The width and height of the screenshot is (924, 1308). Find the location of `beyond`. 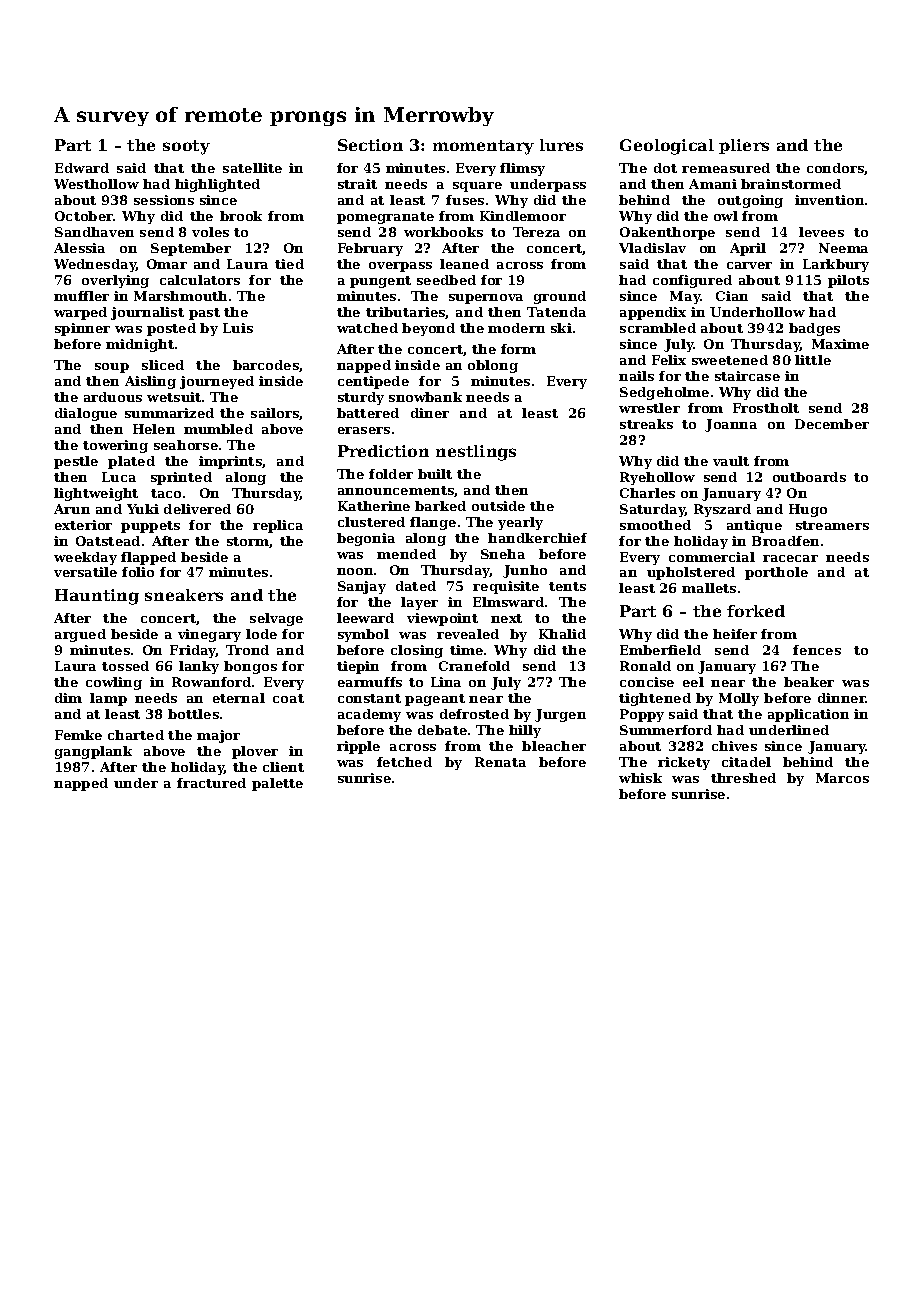

beyond is located at coordinates (428, 329).
